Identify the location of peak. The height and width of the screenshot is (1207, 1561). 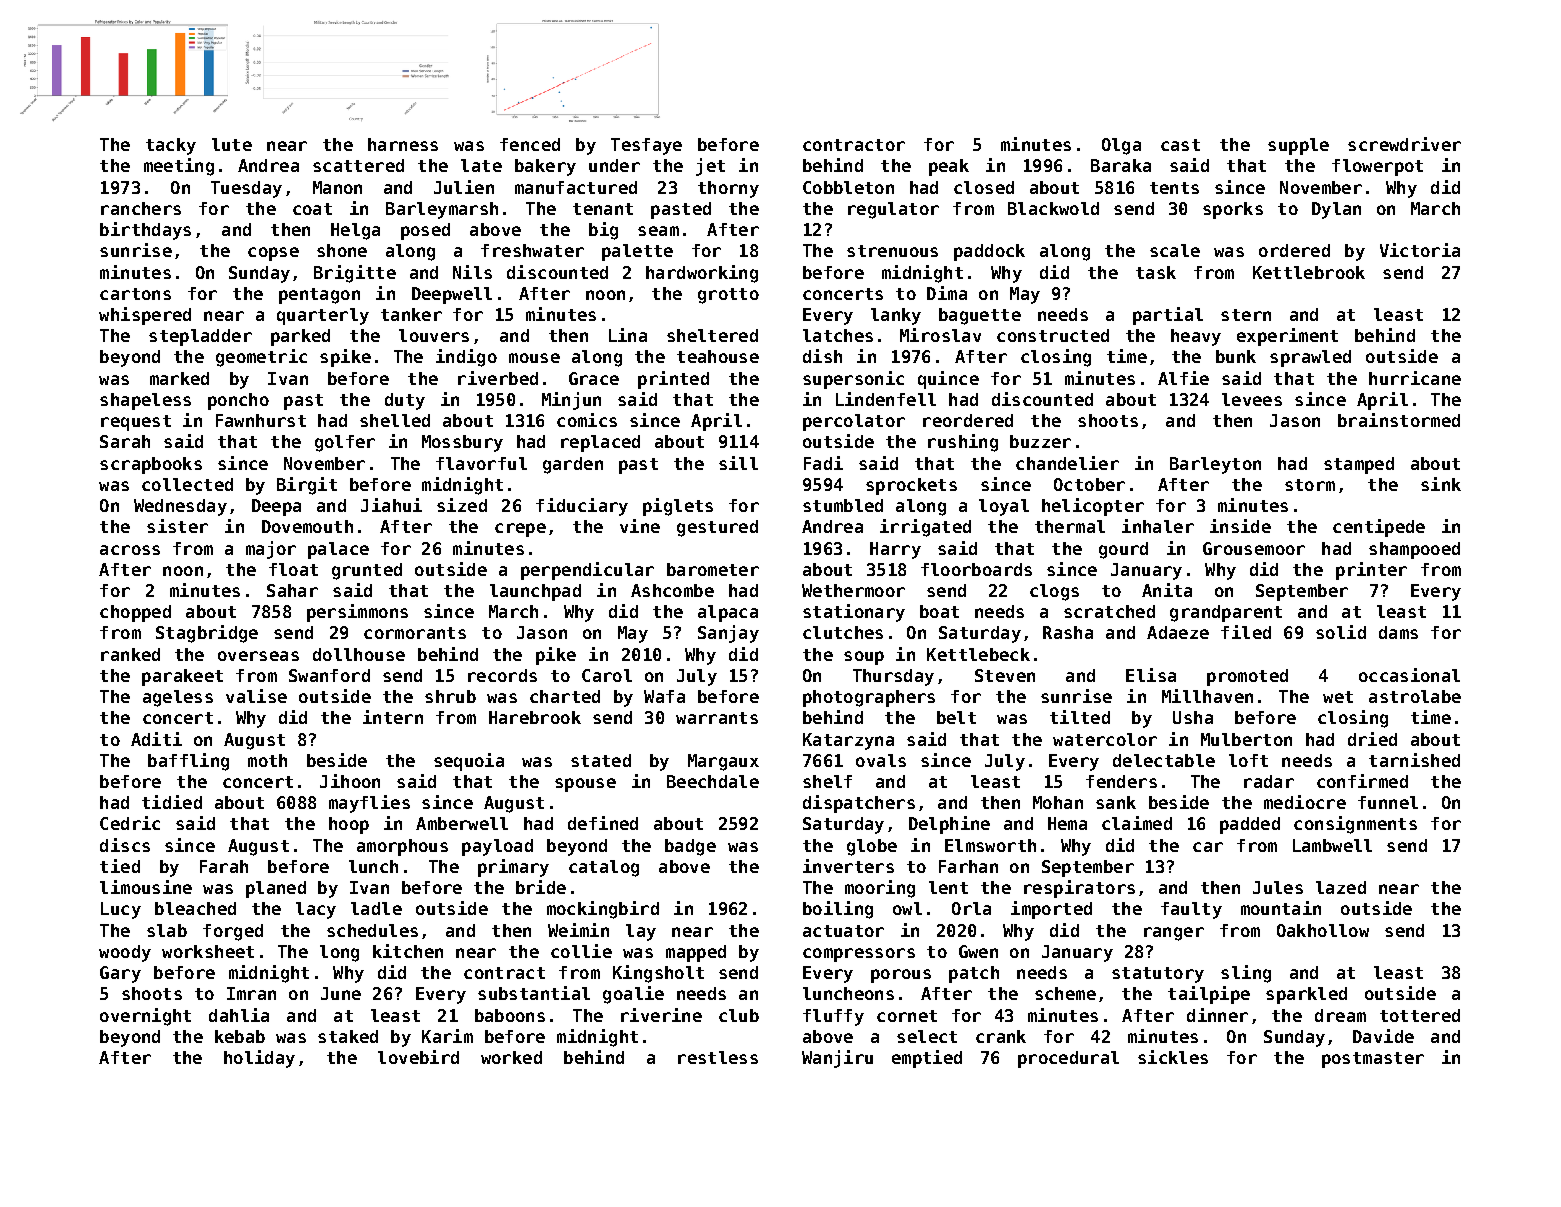
(949, 167).
